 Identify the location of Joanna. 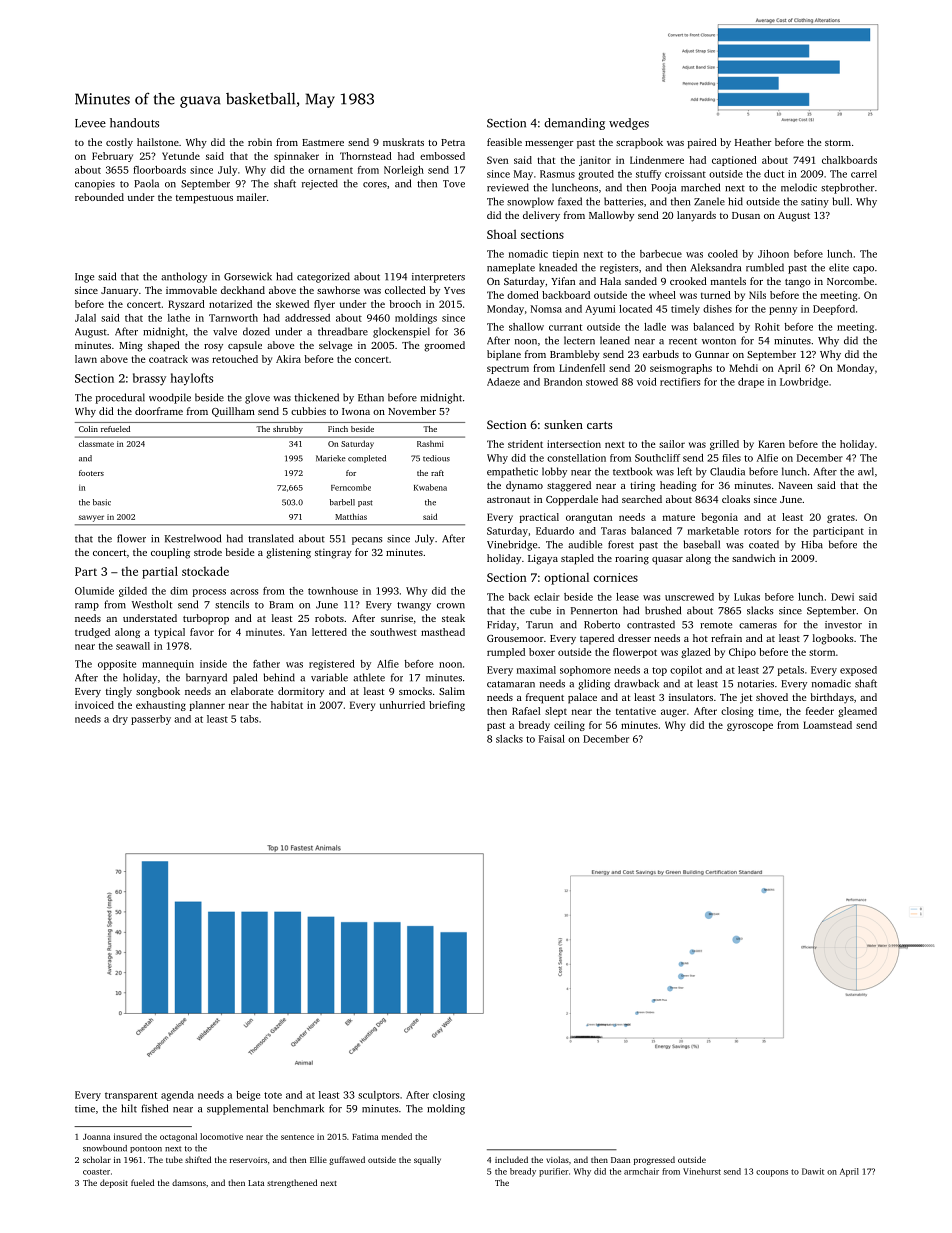
(96, 1137).
